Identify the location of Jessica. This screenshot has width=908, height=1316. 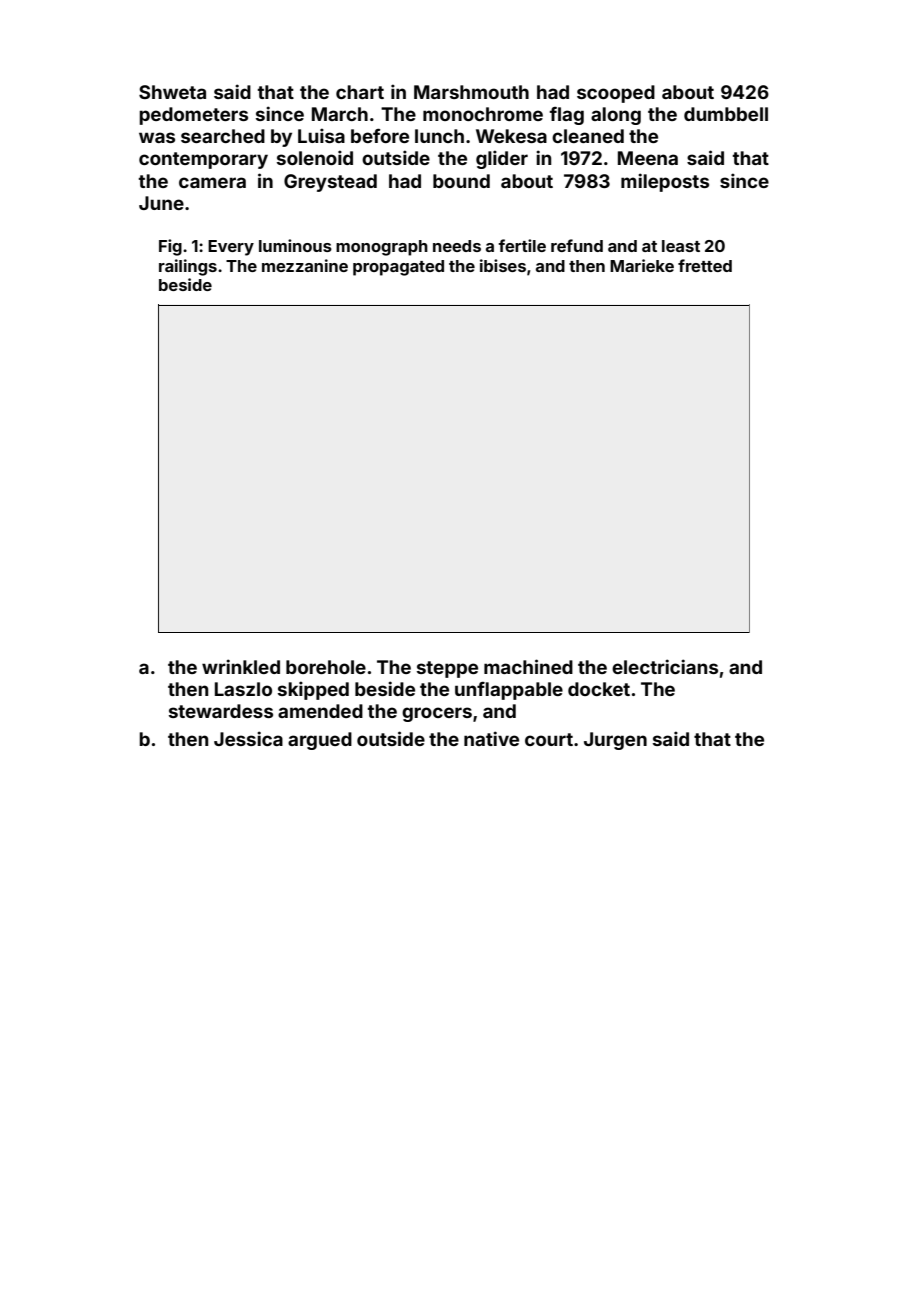
(248, 738).
